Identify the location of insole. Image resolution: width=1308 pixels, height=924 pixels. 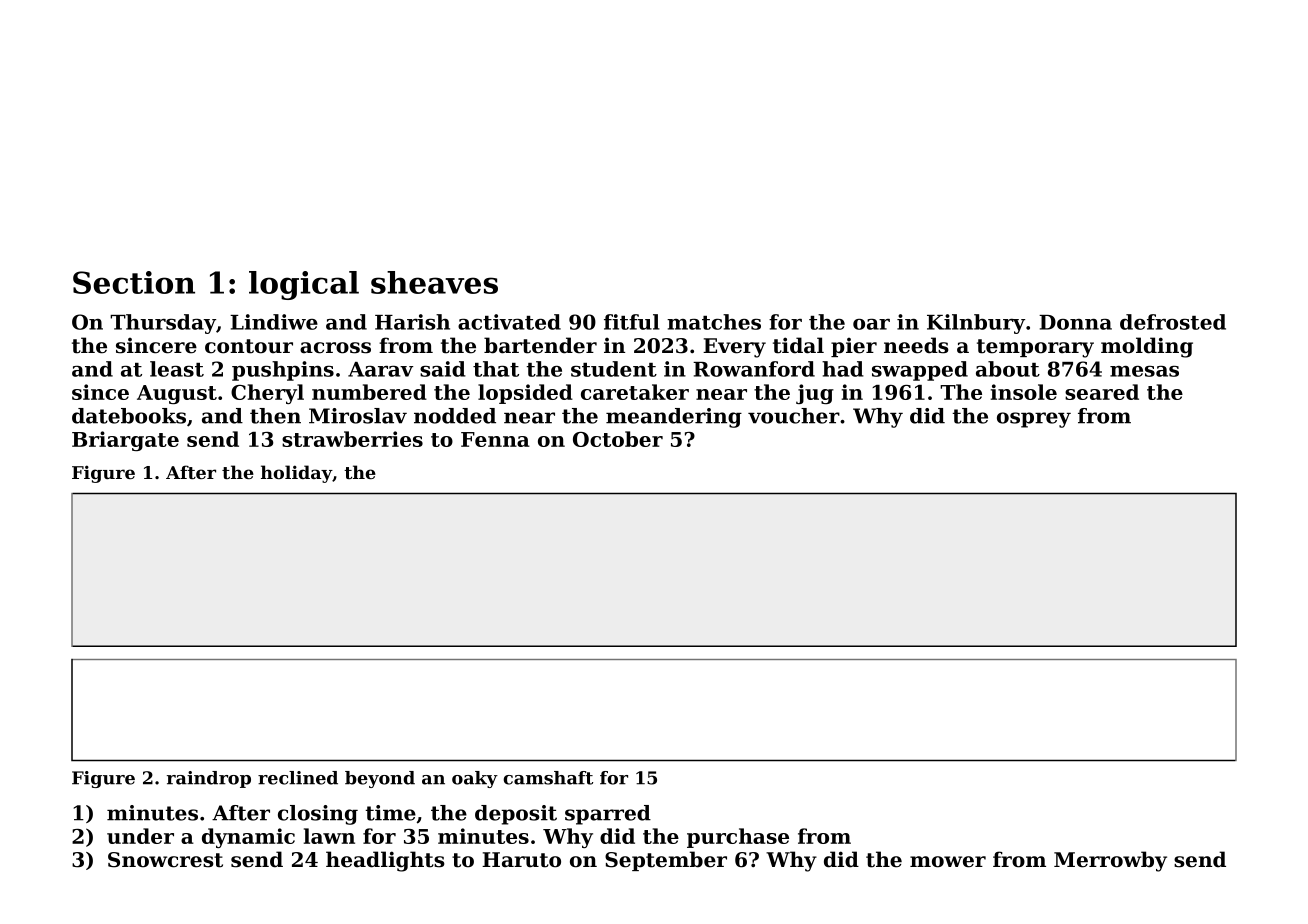
(1024, 392).
